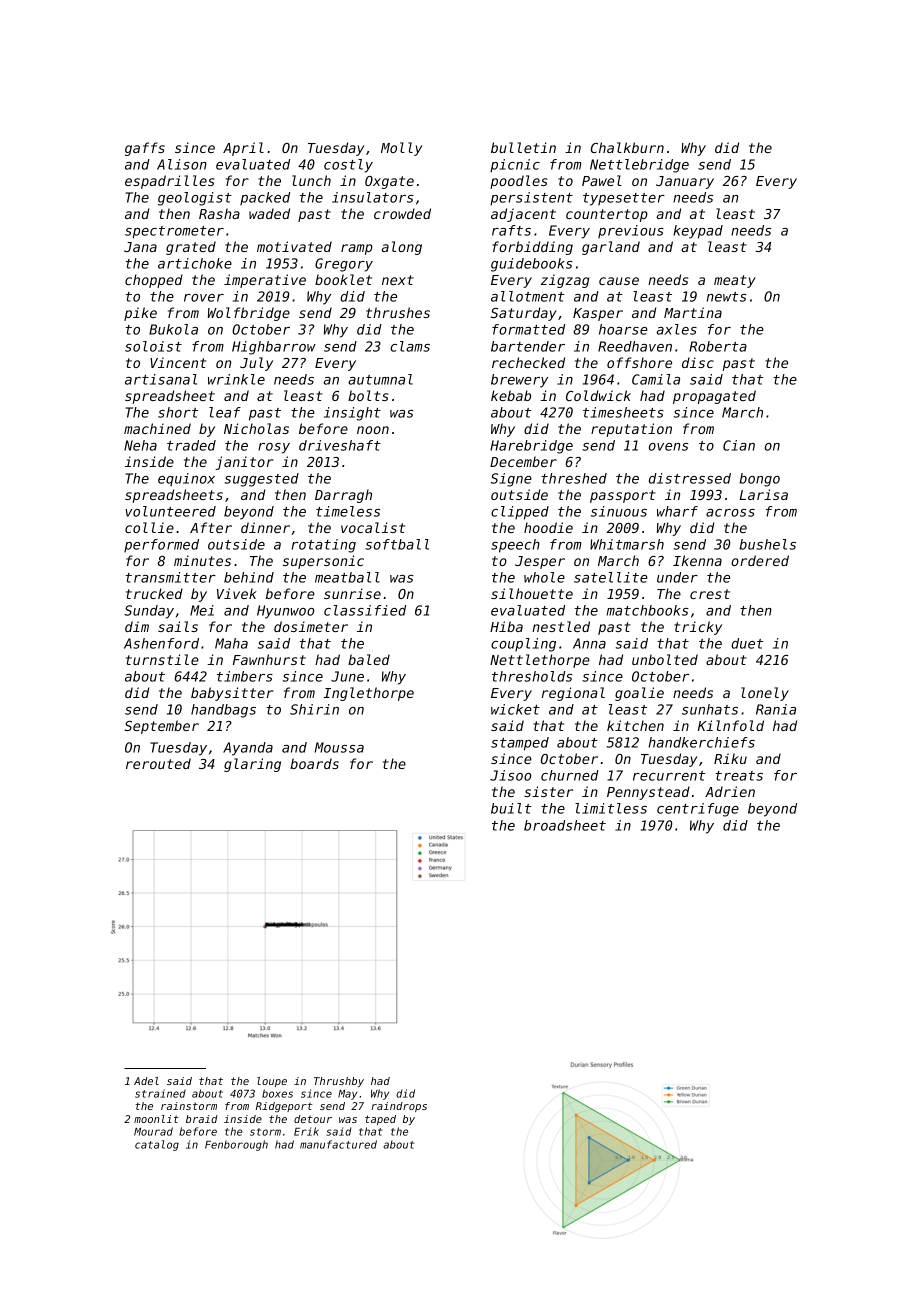 The image size is (924, 1311). What do you see at coordinates (380, 379) in the page?
I see `autumnal` at bounding box center [380, 379].
